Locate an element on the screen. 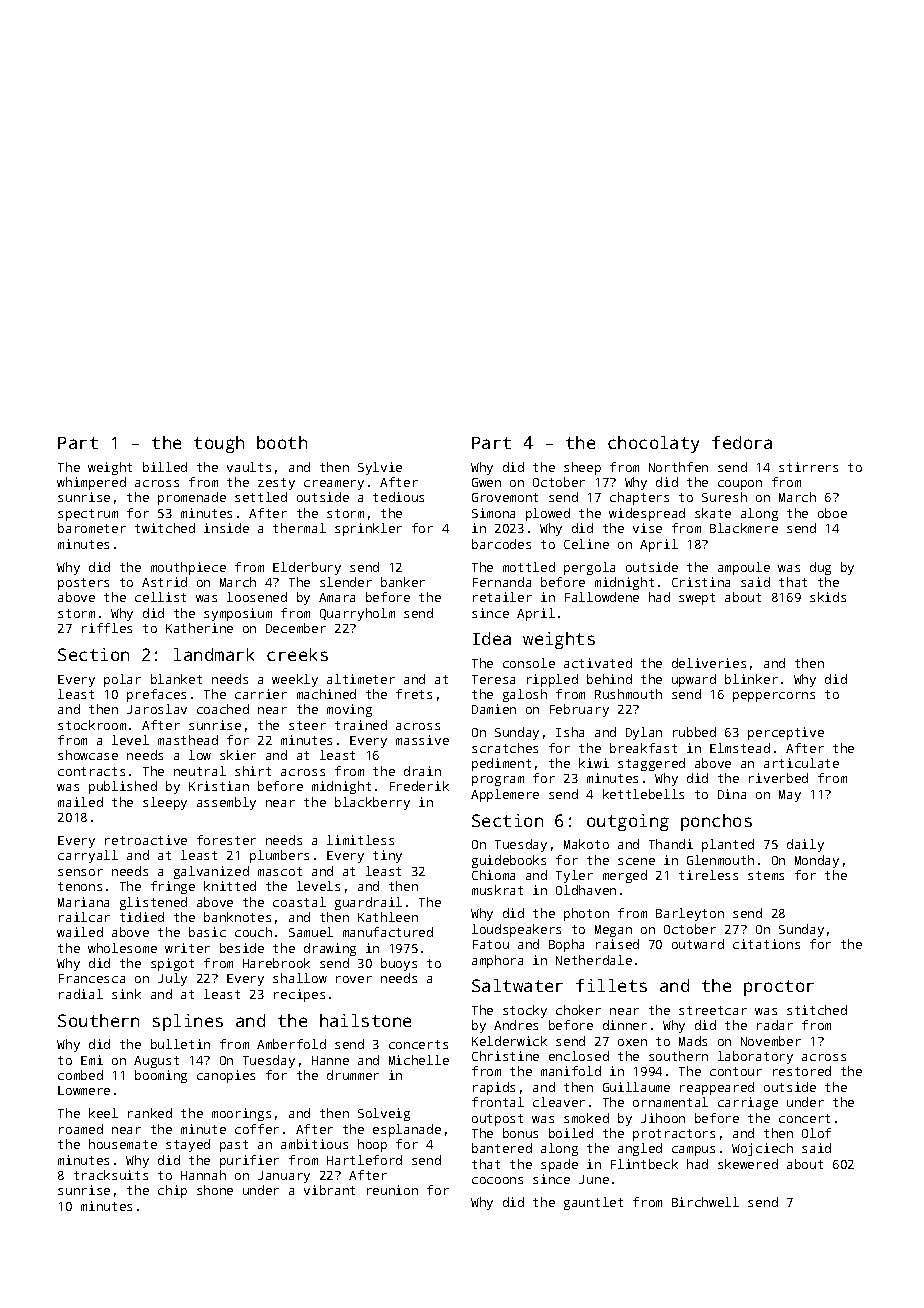 The width and height of the screenshot is (924, 1308). Lowmere is located at coordinates (84, 1090).
